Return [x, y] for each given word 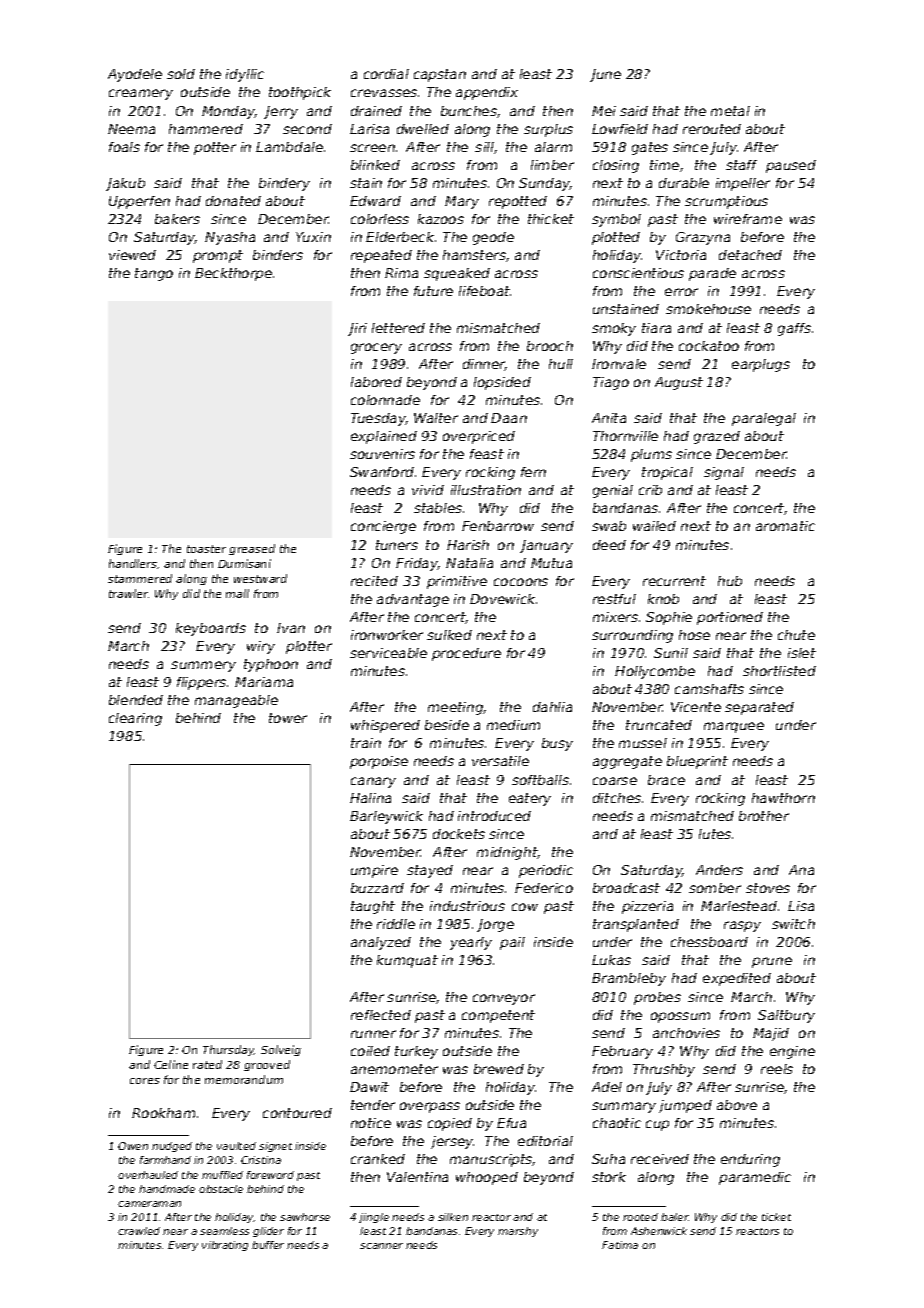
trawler [128, 593]
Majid [771, 1034]
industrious [467, 906]
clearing [135, 719]
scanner [381, 1246]
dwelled [423, 129]
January [546, 546]
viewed [132, 255]
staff [741, 165]
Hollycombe [655, 672]
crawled [139, 1231]
